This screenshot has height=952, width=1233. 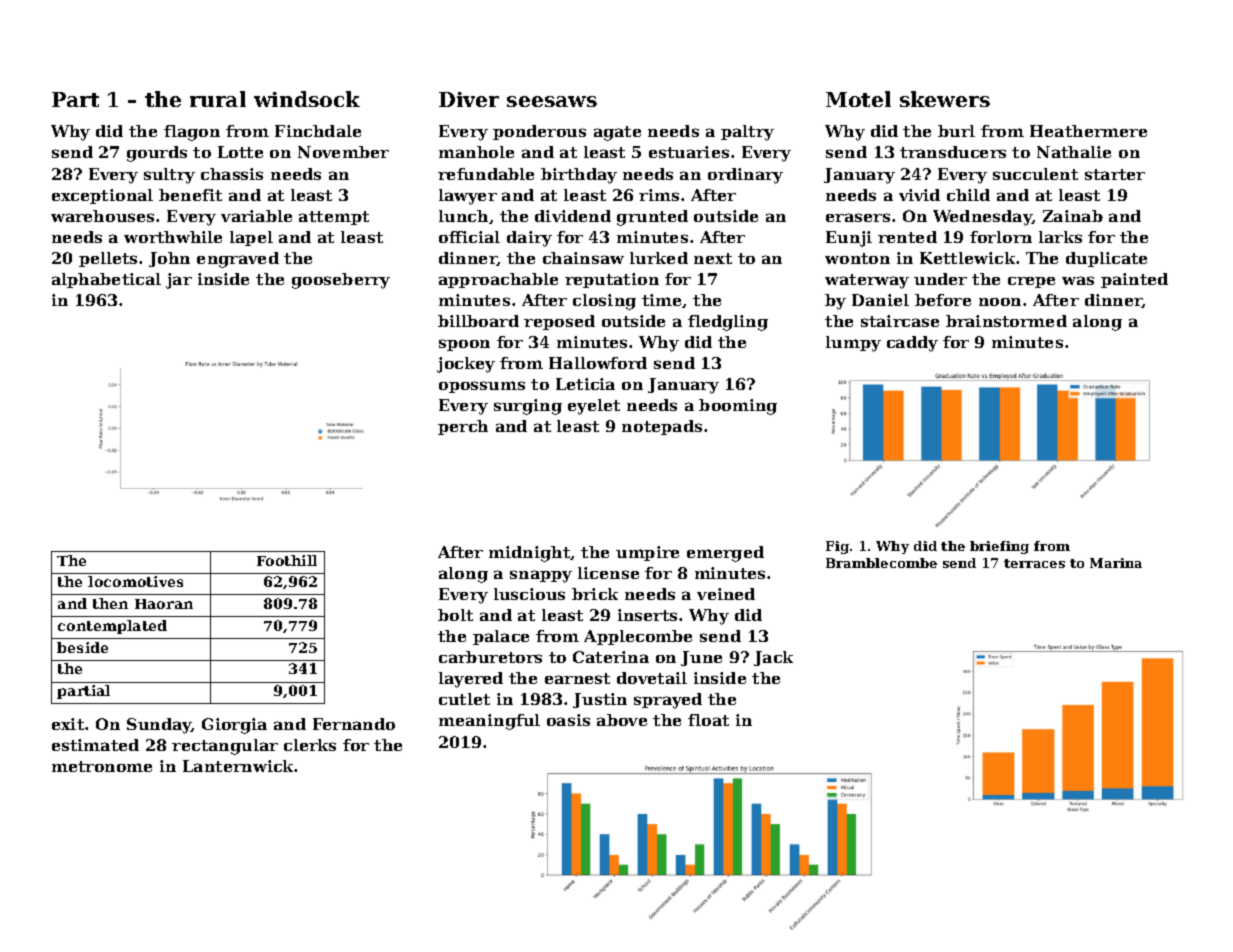 What do you see at coordinates (747, 133) in the screenshot?
I see `paltry` at bounding box center [747, 133].
